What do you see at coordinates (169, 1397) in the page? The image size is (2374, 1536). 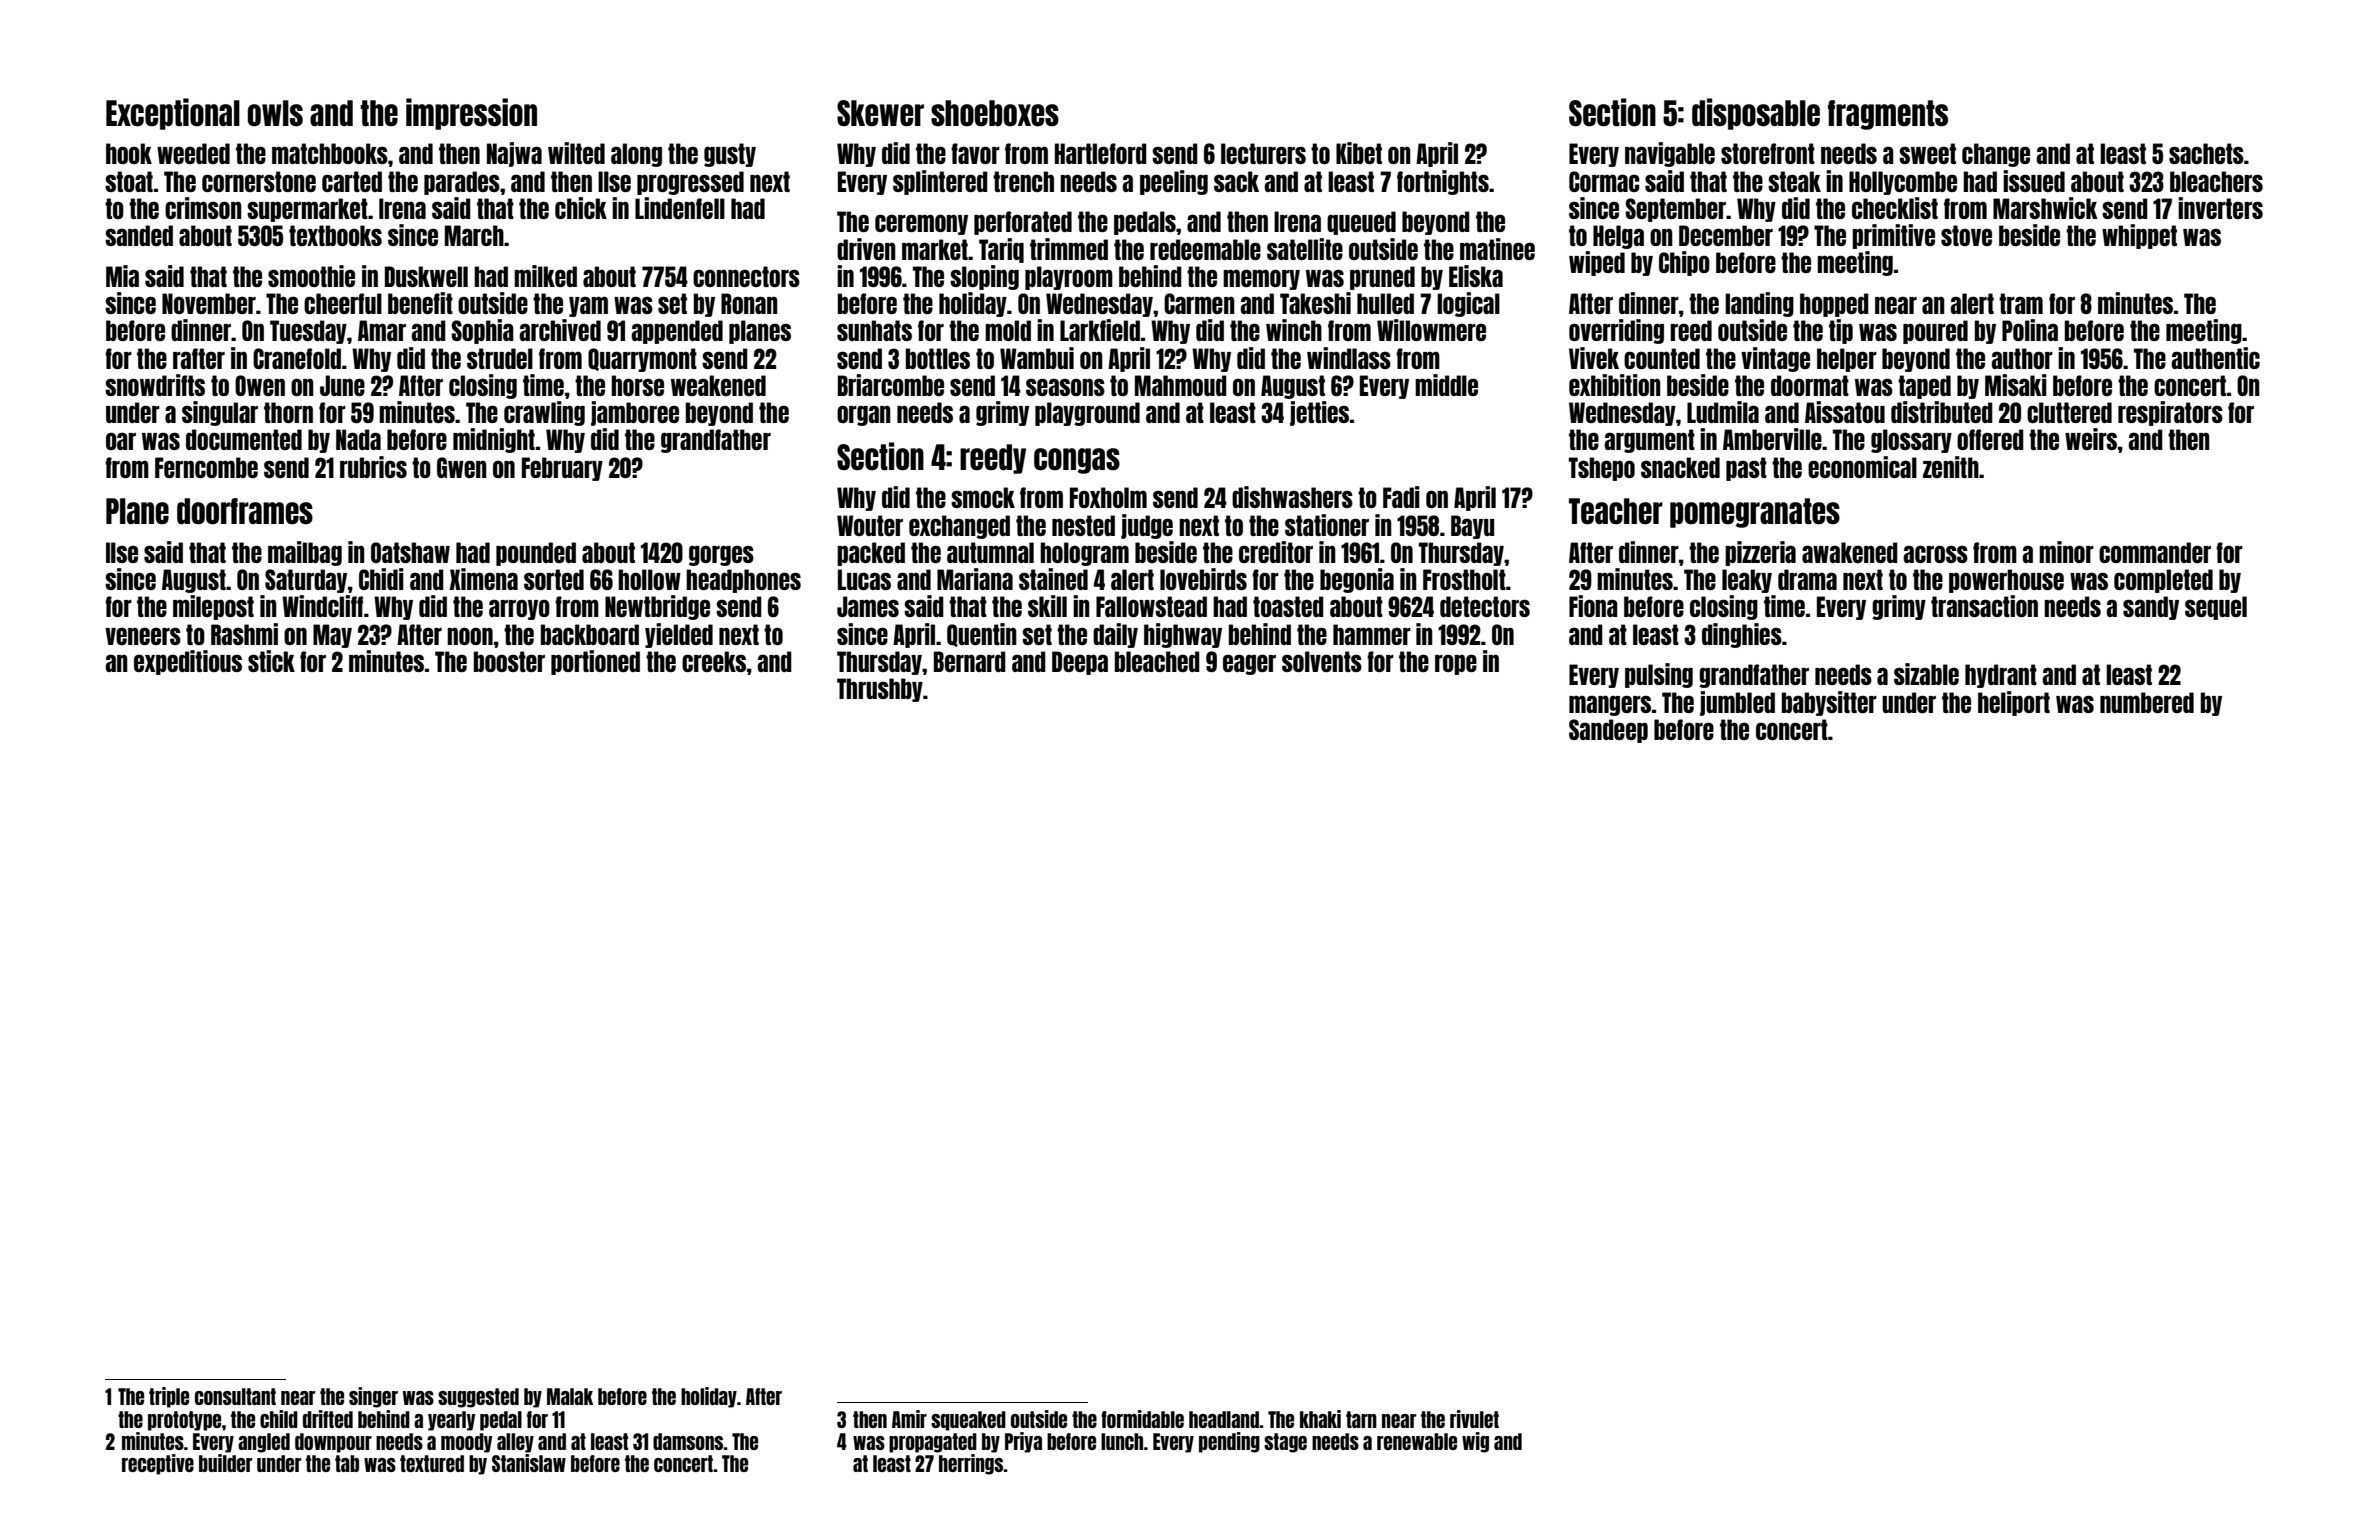 I see `triple` at bounding box center [169, 1397].
